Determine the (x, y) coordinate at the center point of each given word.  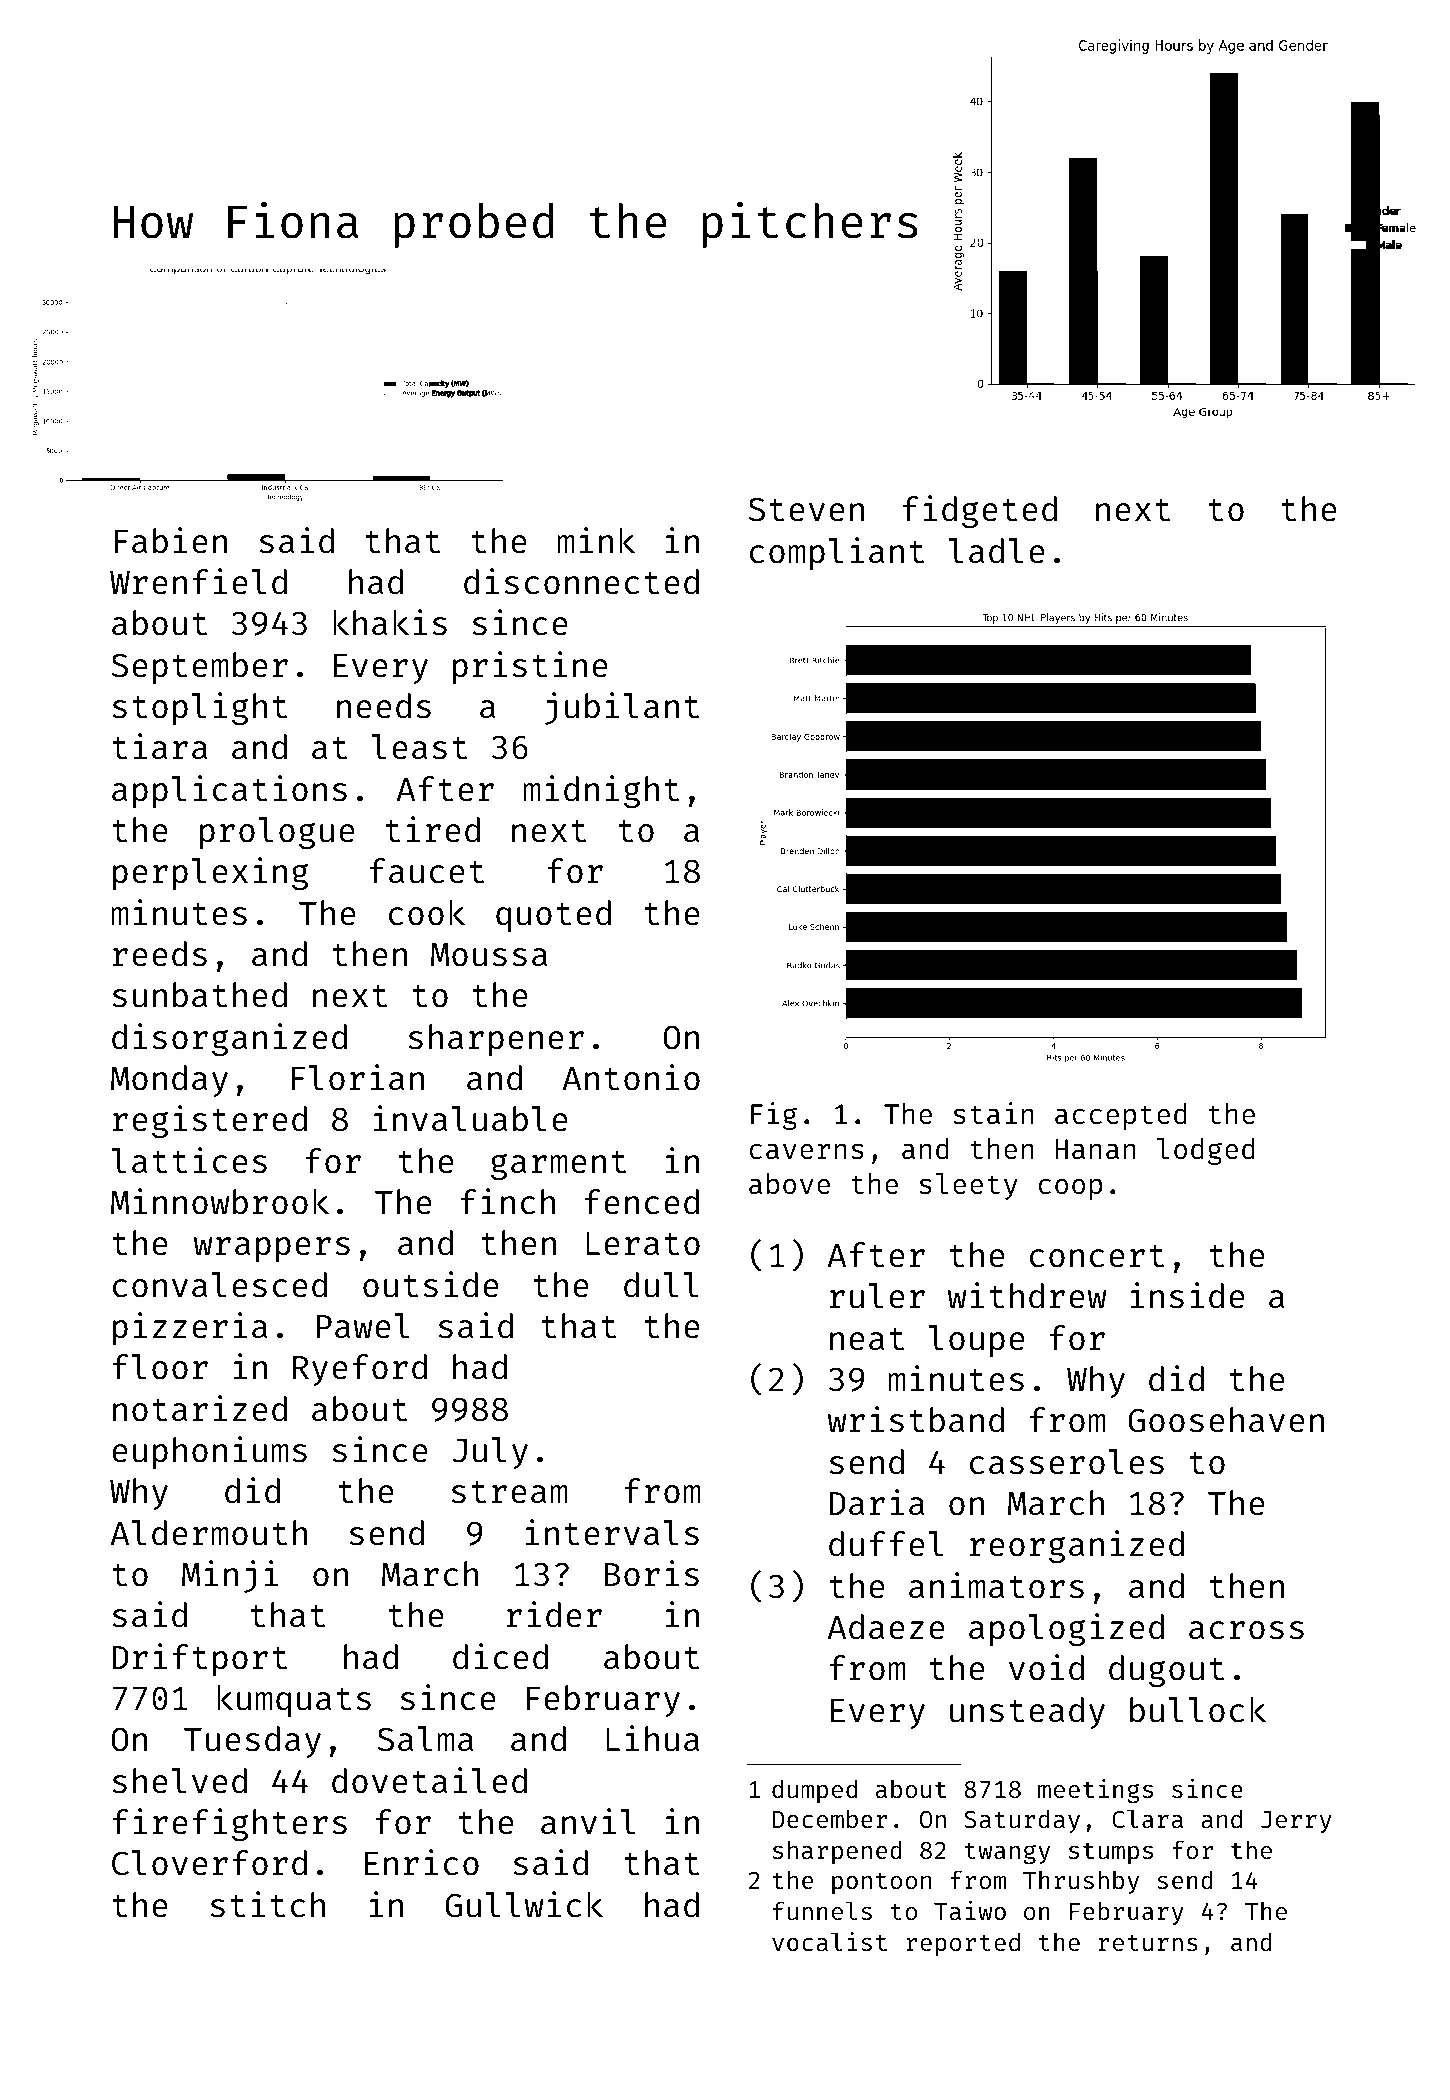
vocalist (829, 1942)
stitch (268, 1904)
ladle (997, 551)
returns (1148, 1943)
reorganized (1077, 1546)
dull (661, 1285)
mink (596, 540)
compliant (837, 553)
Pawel (363, 1326)
